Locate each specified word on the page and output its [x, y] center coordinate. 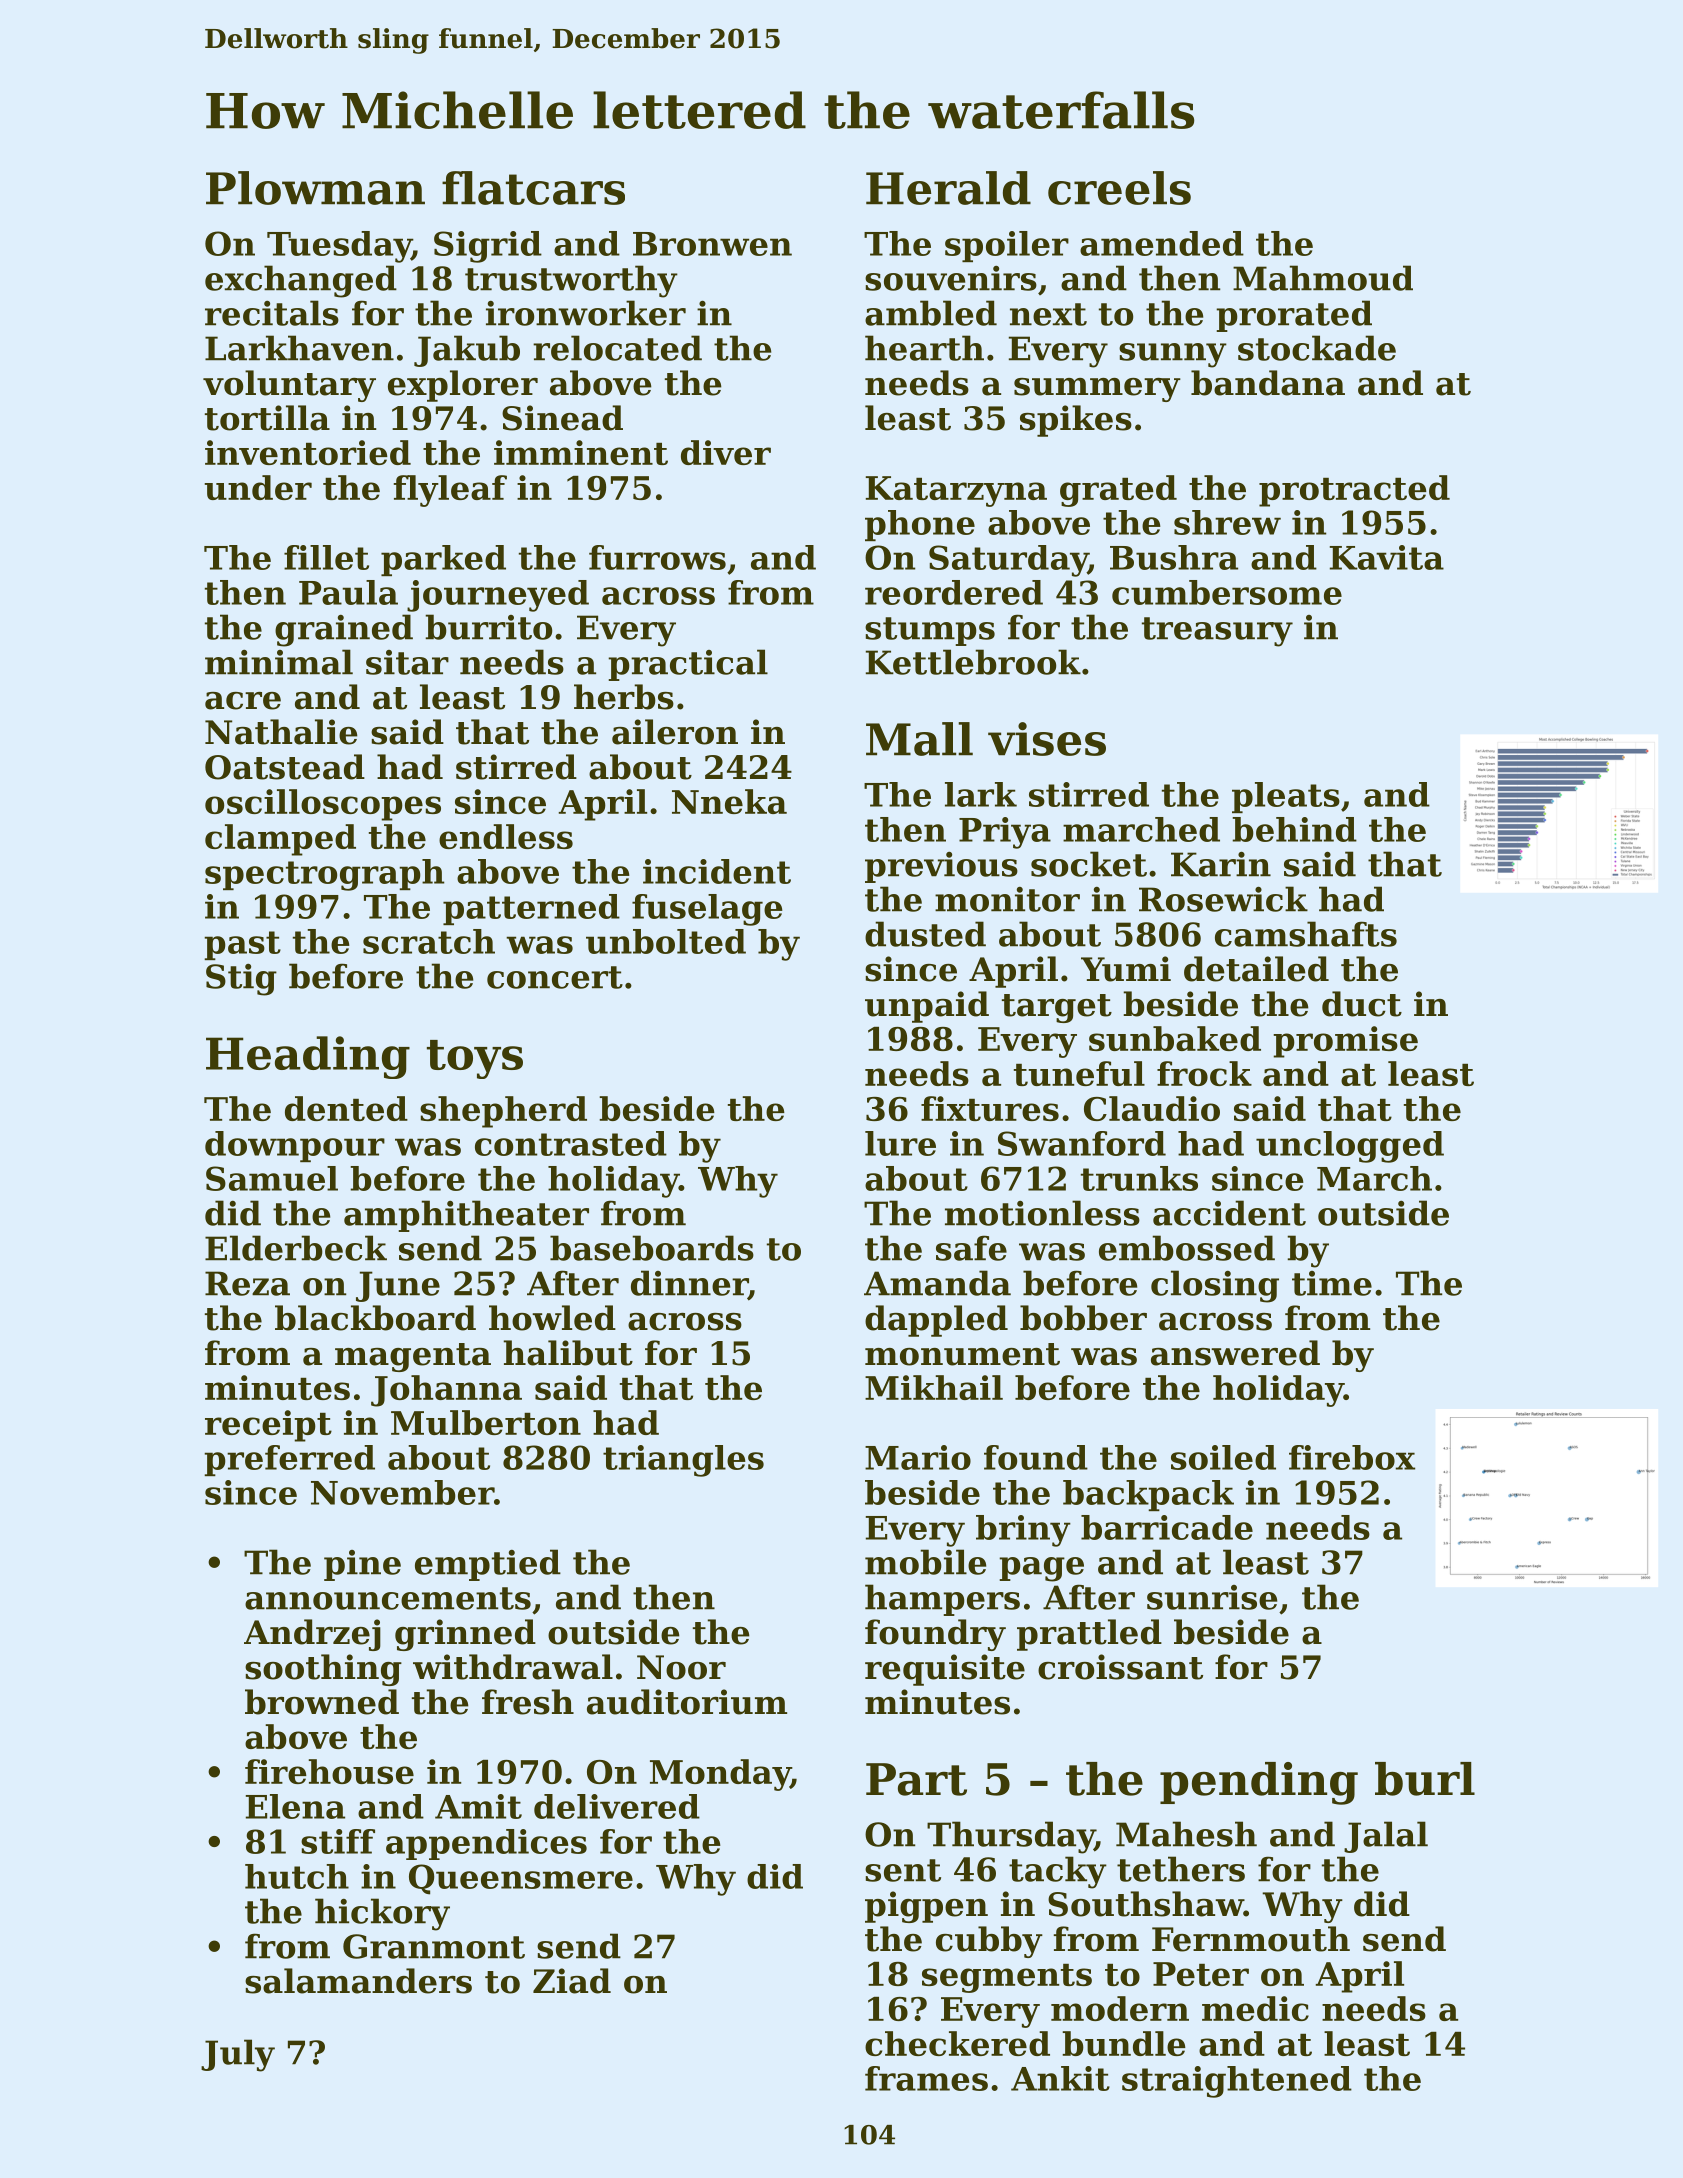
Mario [918, 1457]
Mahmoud [1323, 278]
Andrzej [312, 1635]
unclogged [1350, 1147]
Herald [948, 188]
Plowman [315, 188]
